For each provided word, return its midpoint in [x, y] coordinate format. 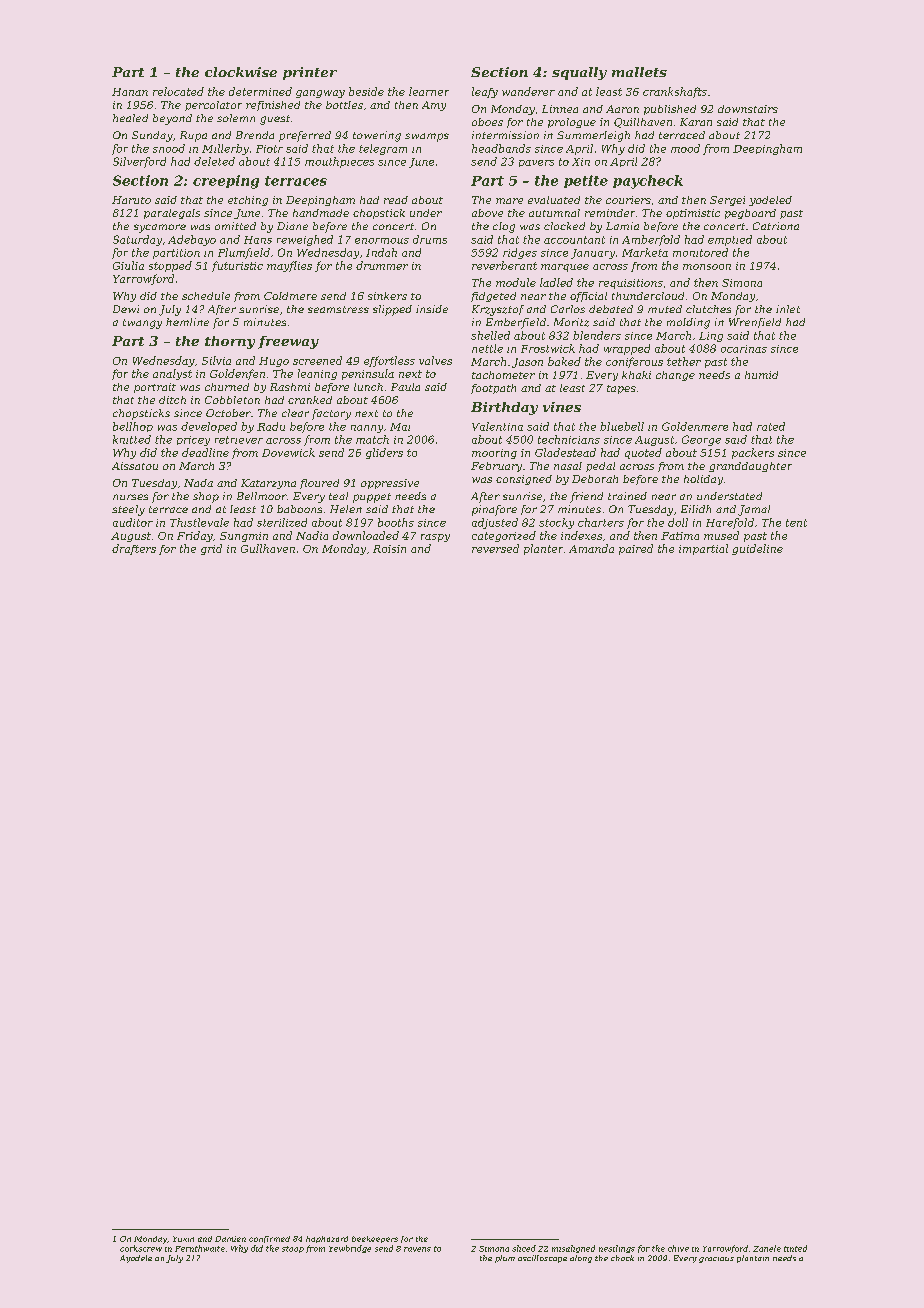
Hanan [130, 92]
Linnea [560, 109]
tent [796, 523]
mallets [639, 72]
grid [211, 549]
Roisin [389, 549]
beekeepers [375, 1239]
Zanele [767, 1248]
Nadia [312, 535]
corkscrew [141, 1248]
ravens [417, 1249]
